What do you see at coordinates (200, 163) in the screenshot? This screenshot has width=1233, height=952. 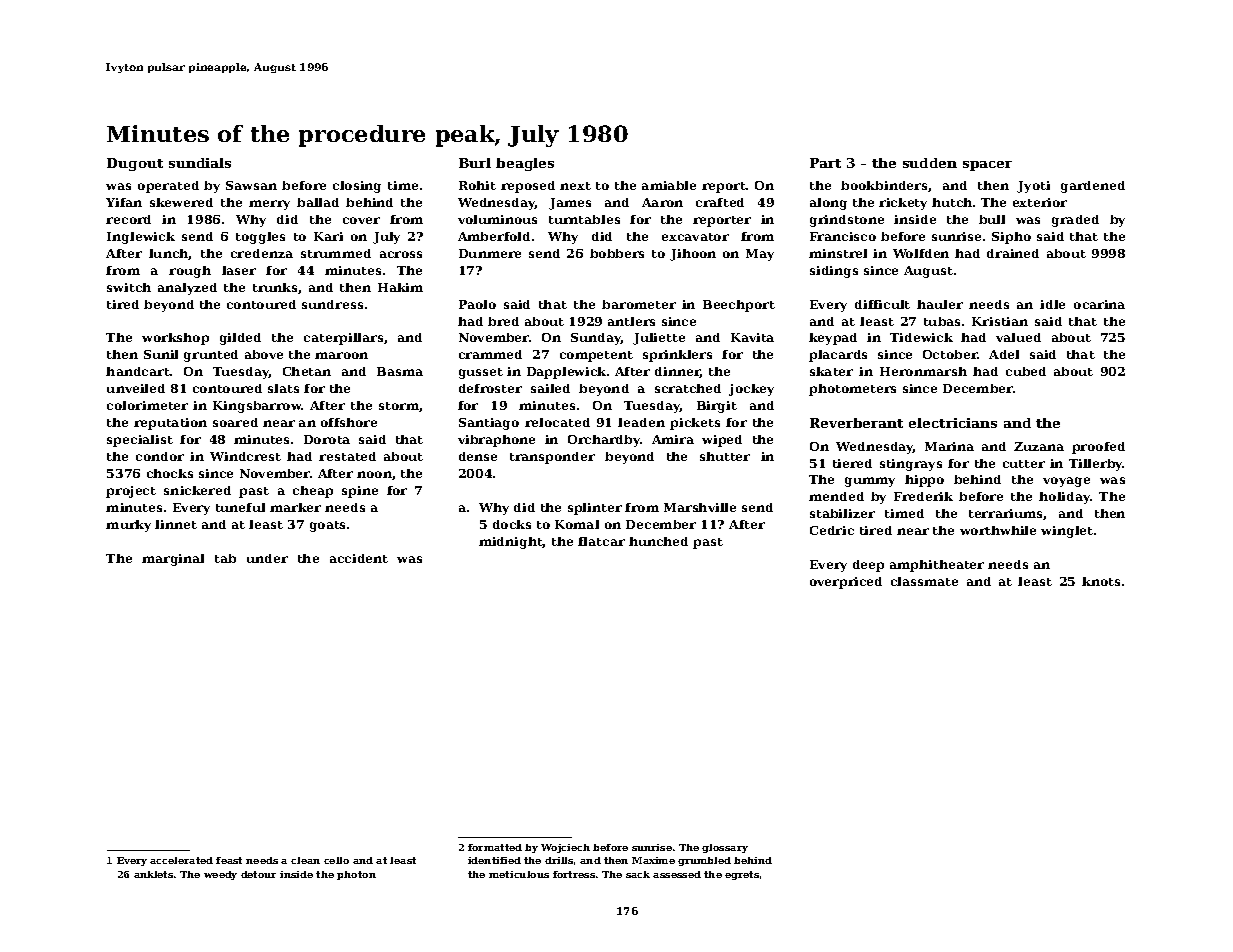 I see `sundials` at bounding box center [200, 163].
